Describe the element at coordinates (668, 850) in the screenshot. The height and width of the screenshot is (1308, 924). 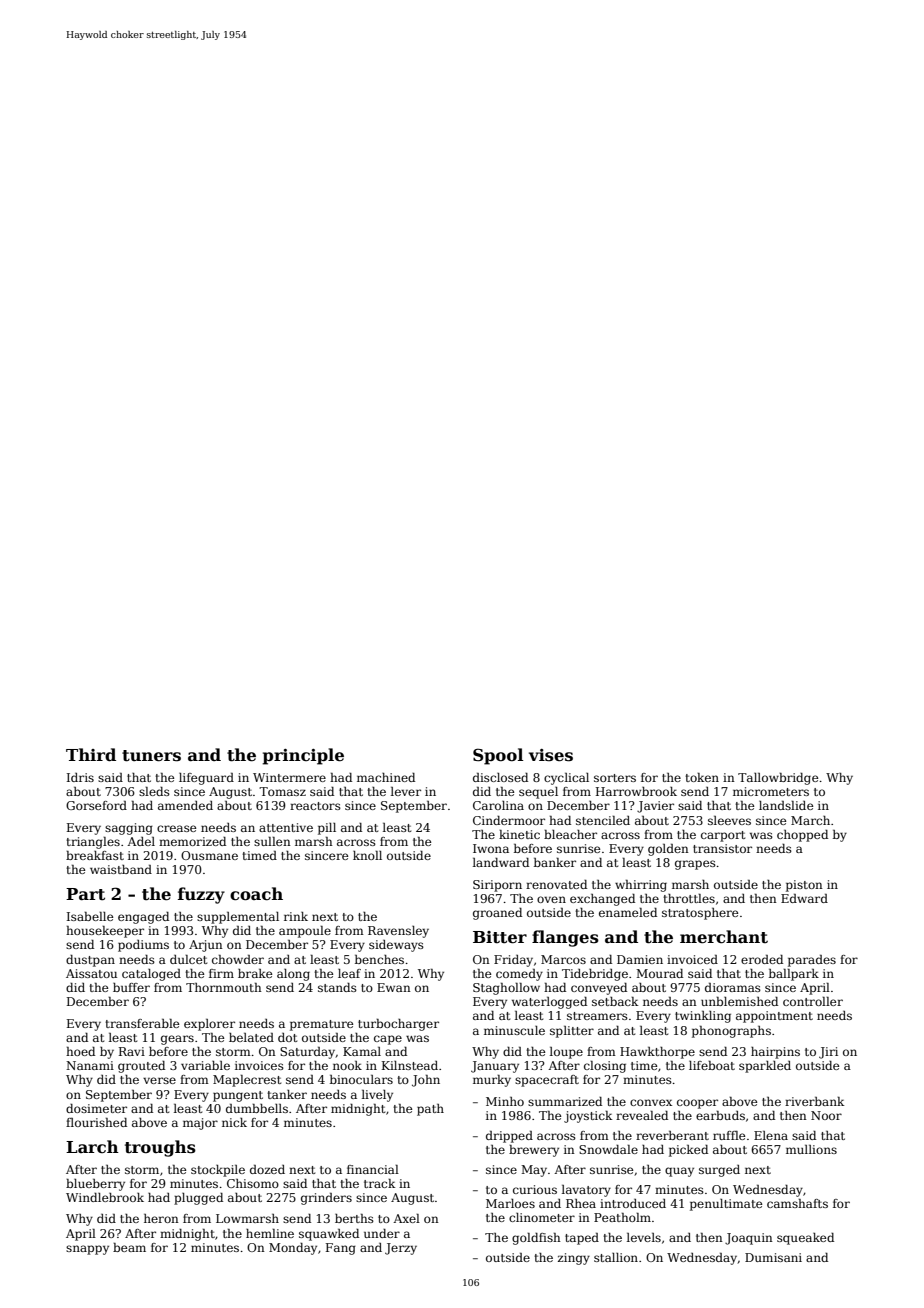
I see `golden` at that location.
